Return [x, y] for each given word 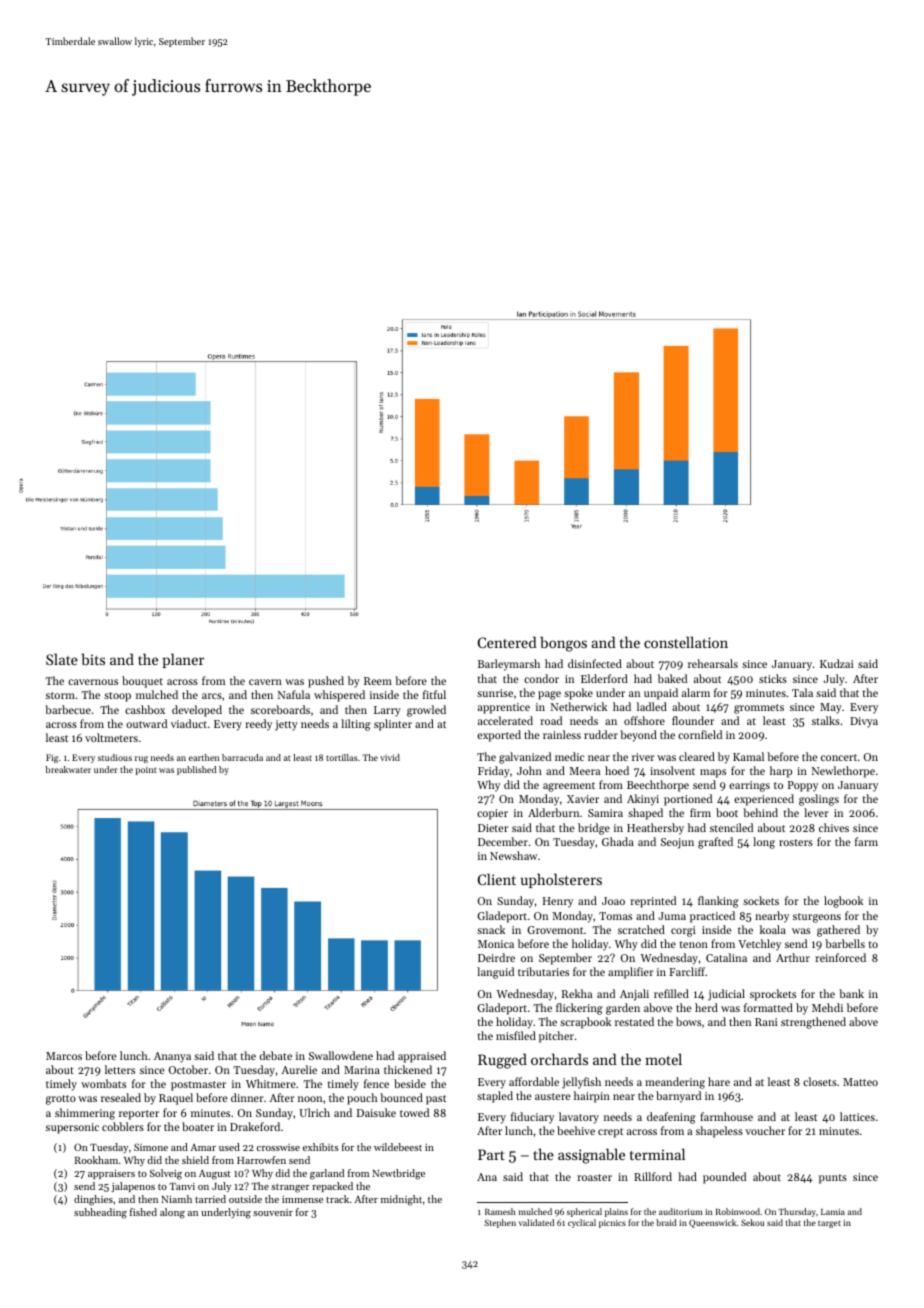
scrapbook [585, 1023]
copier [492, 814]
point [146, 770]
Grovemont [555, 930]
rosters [796, 842]
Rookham [96, 1160]
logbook [843, 902]
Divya [864, 722]
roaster [594, 1177]
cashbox [145, 709]
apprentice [504, 708]
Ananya [172, 1057]
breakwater [68, 769]
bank [851, 993]
